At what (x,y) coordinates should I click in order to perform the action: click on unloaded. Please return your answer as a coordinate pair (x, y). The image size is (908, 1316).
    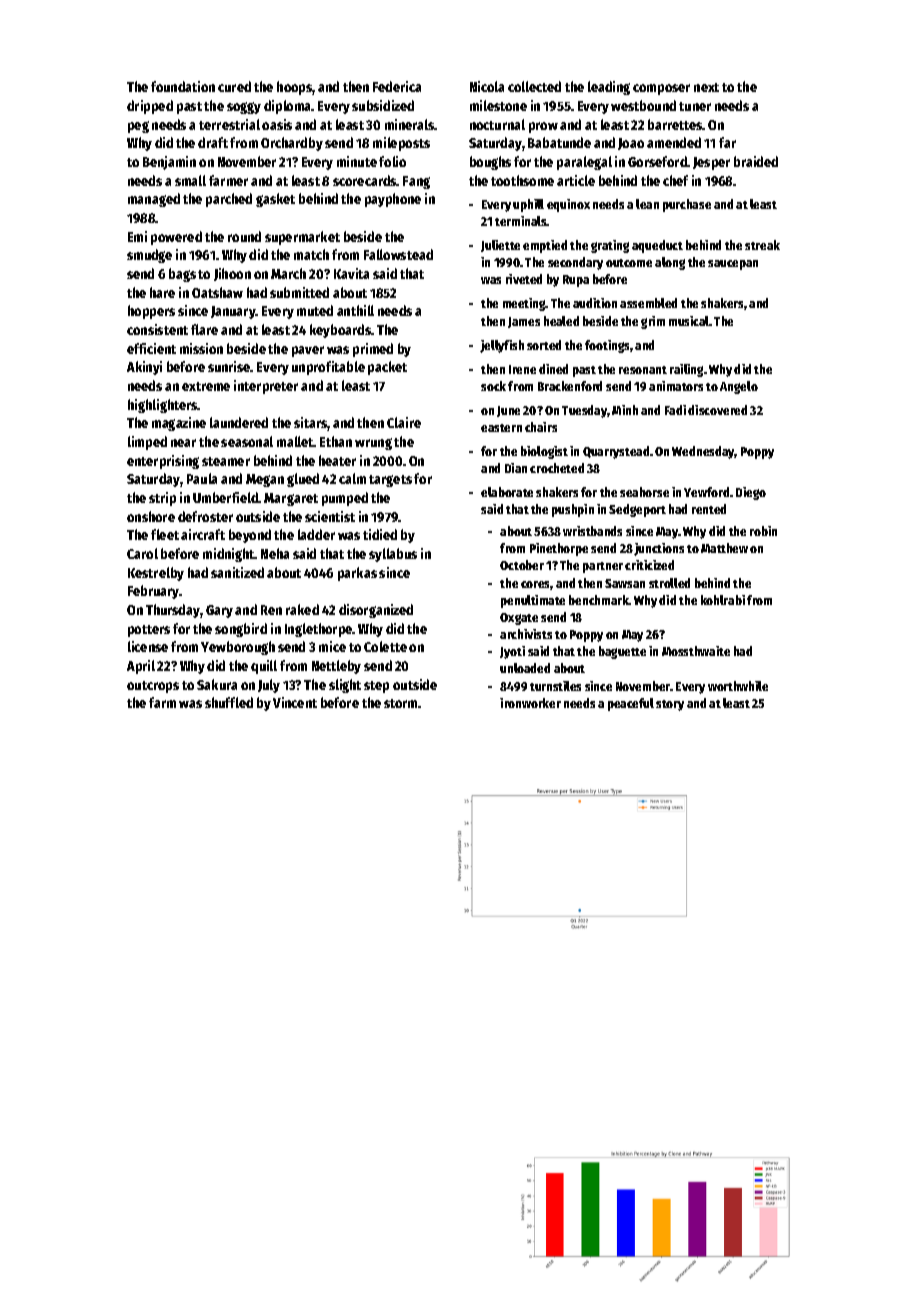
    Looking at the image, I should click on (525, 668).
